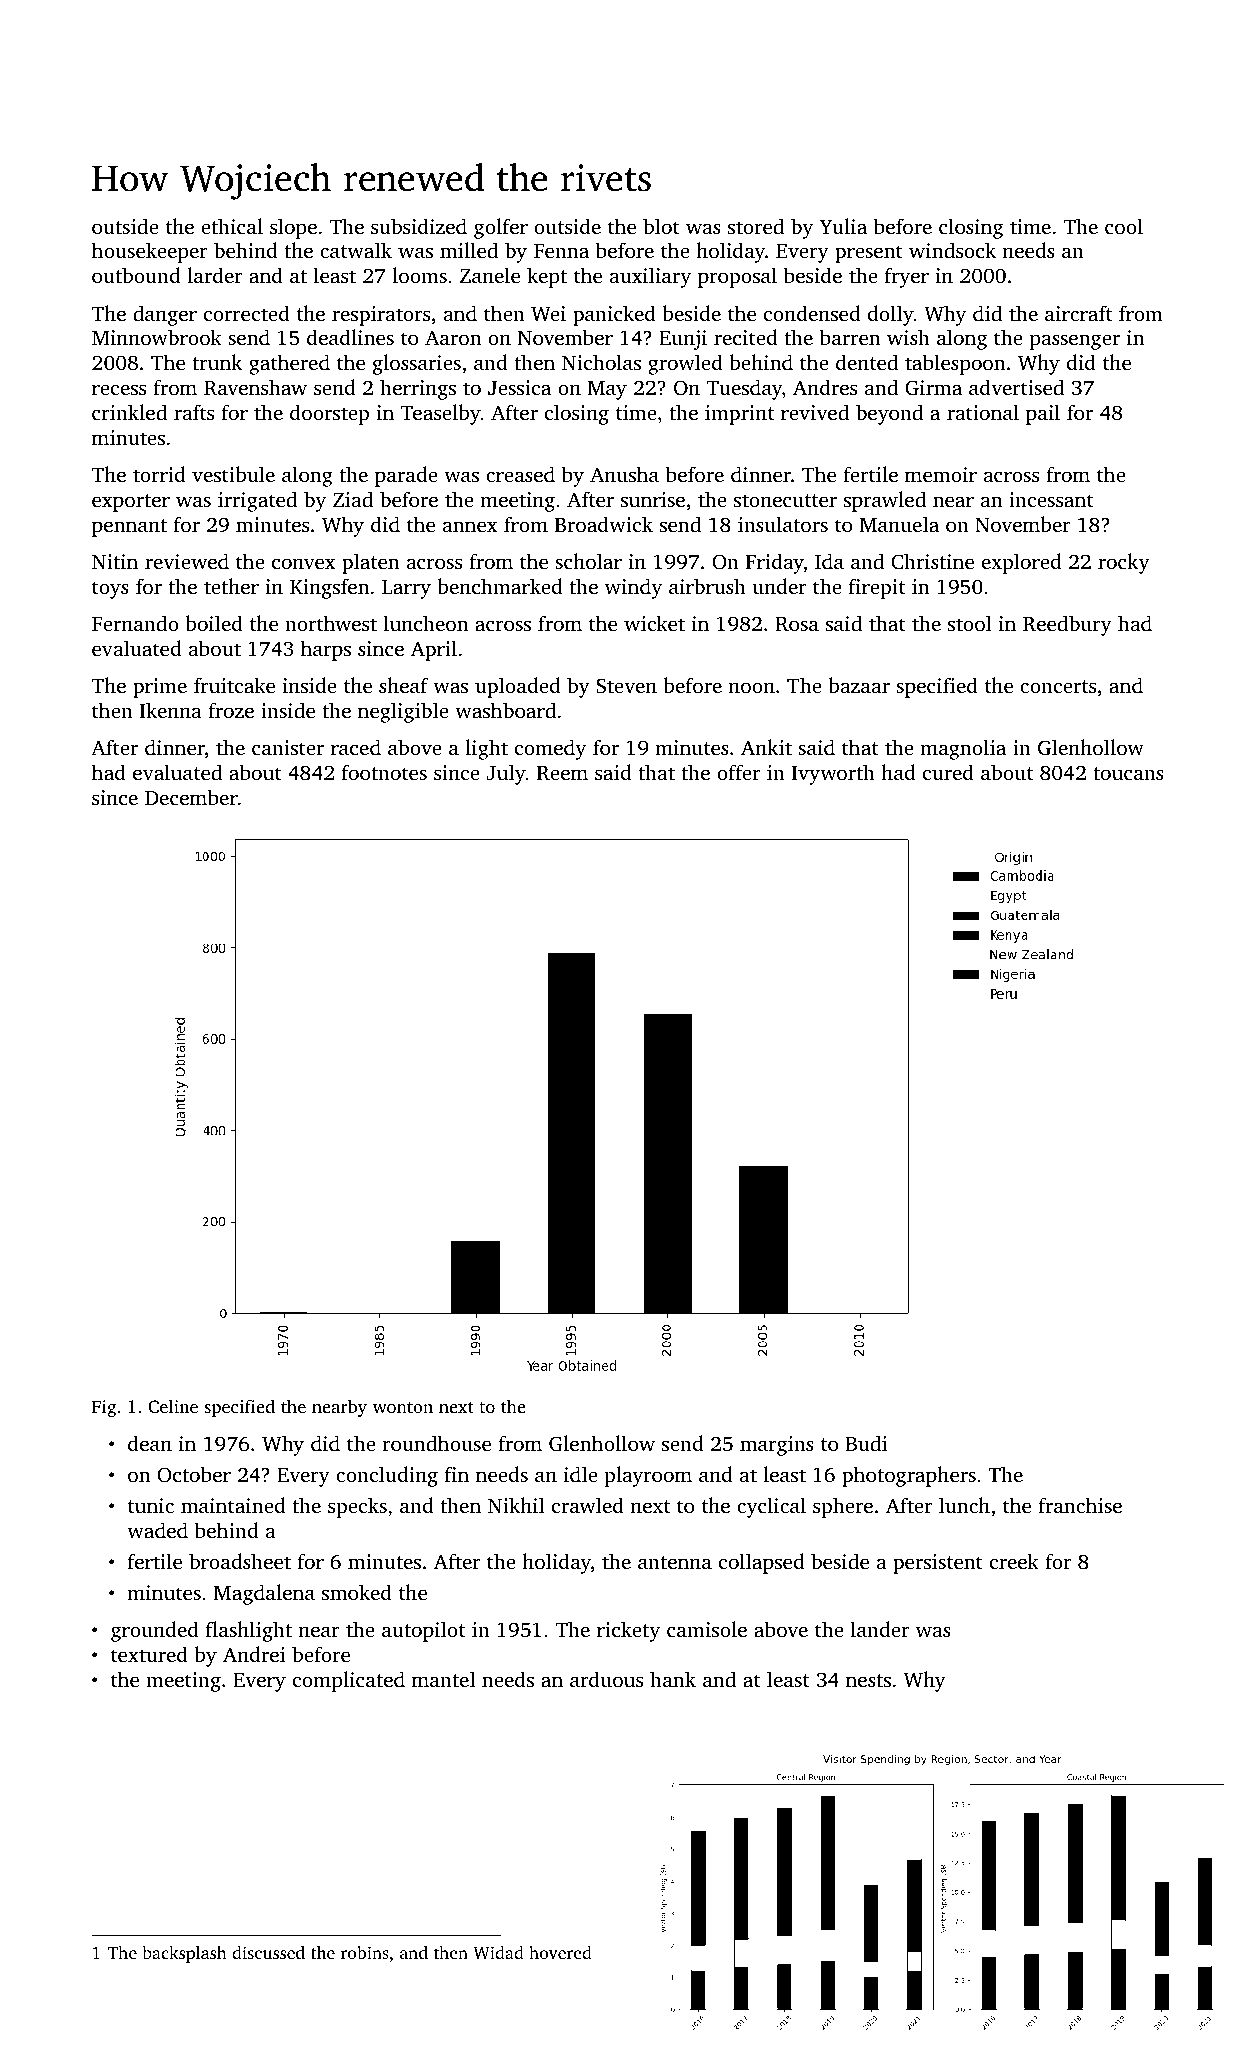 The width and height of the document is (1257, 2071). What do you see at coordinates (519, 388) in the document?
I see `Jessica` at bounding box center [519, 388].
